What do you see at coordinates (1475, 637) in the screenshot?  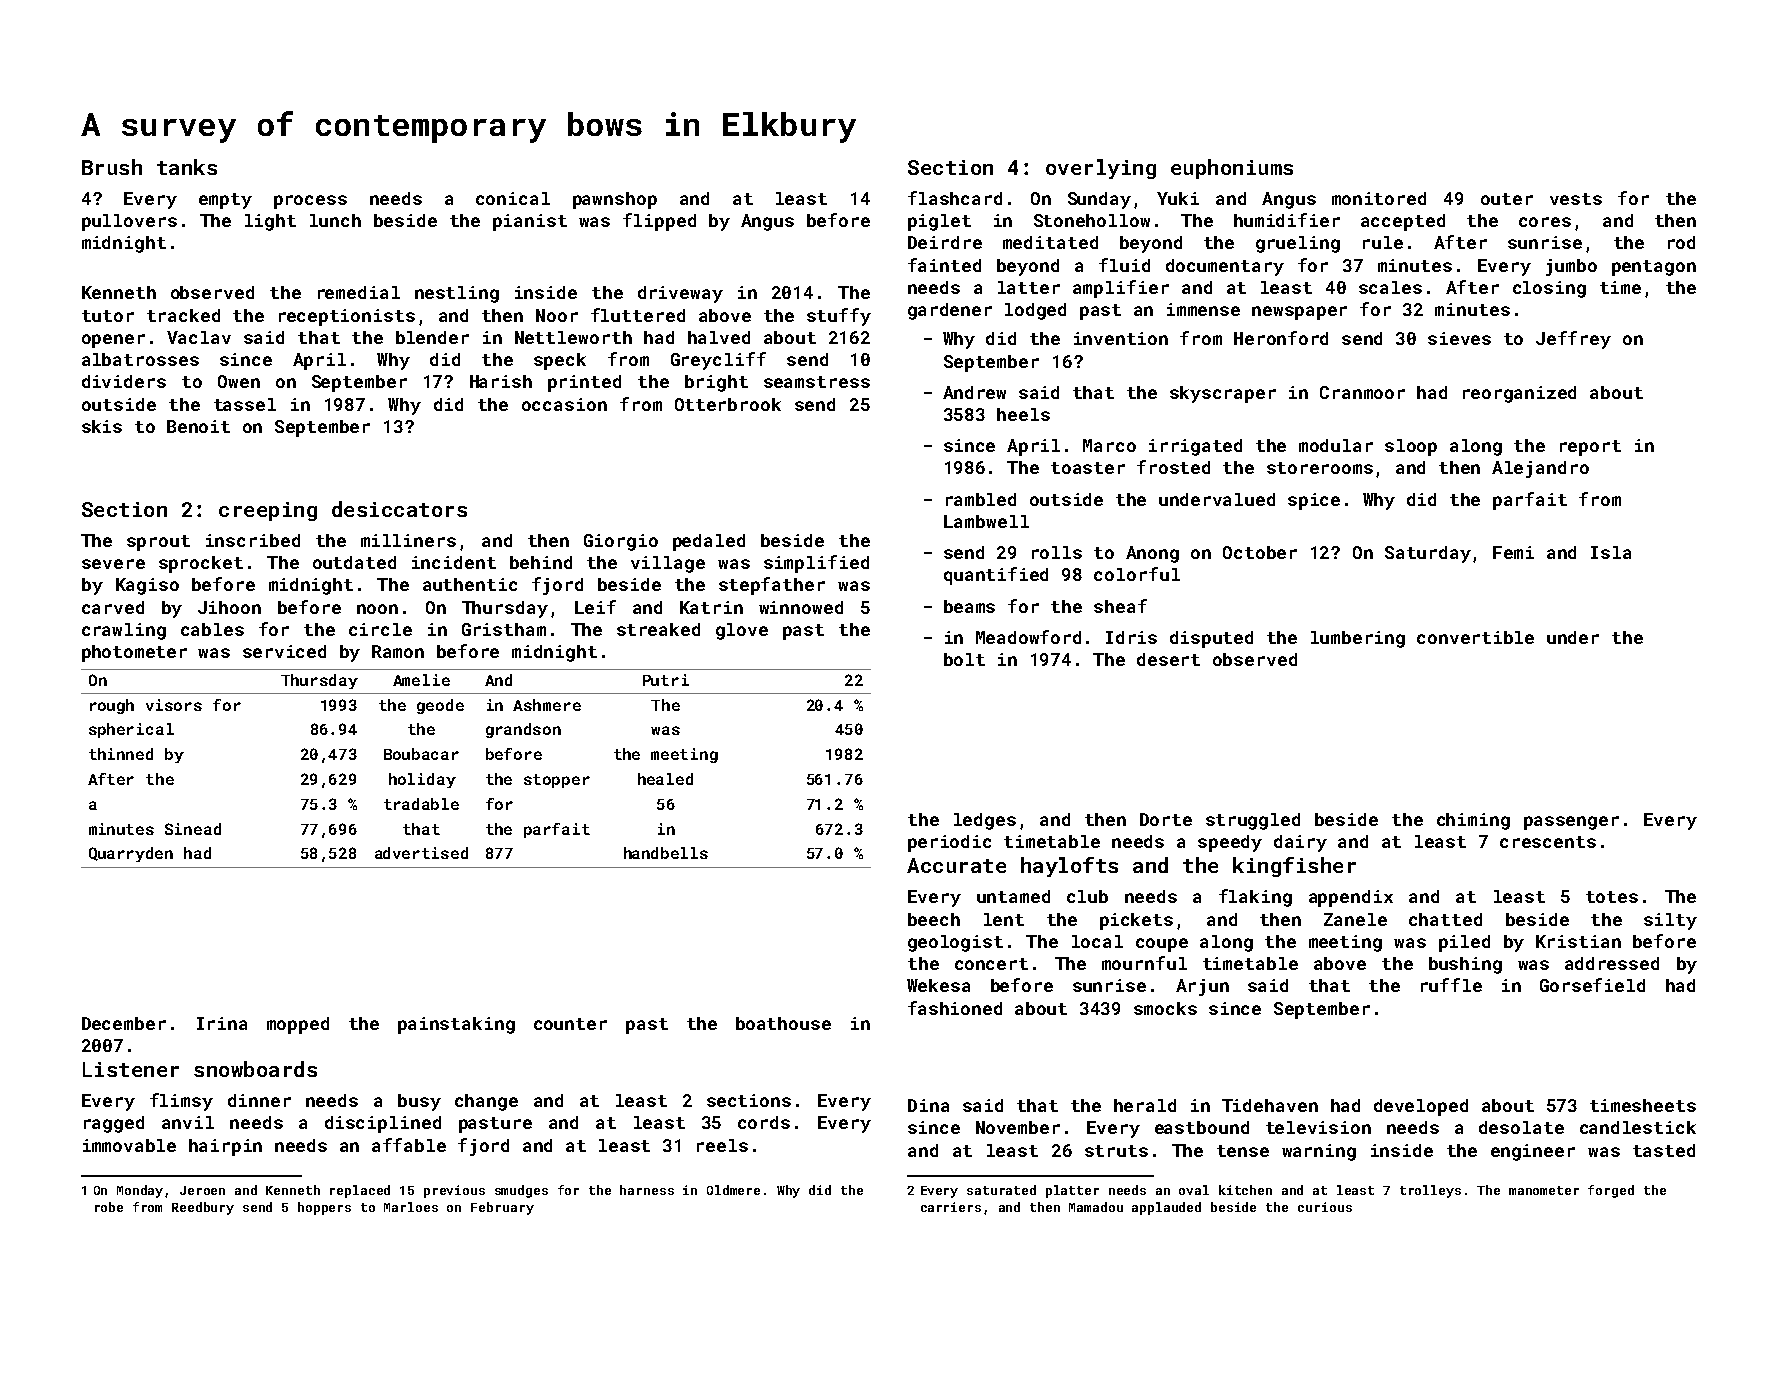 I see `convertible` at bounding box center [1475, 637].
